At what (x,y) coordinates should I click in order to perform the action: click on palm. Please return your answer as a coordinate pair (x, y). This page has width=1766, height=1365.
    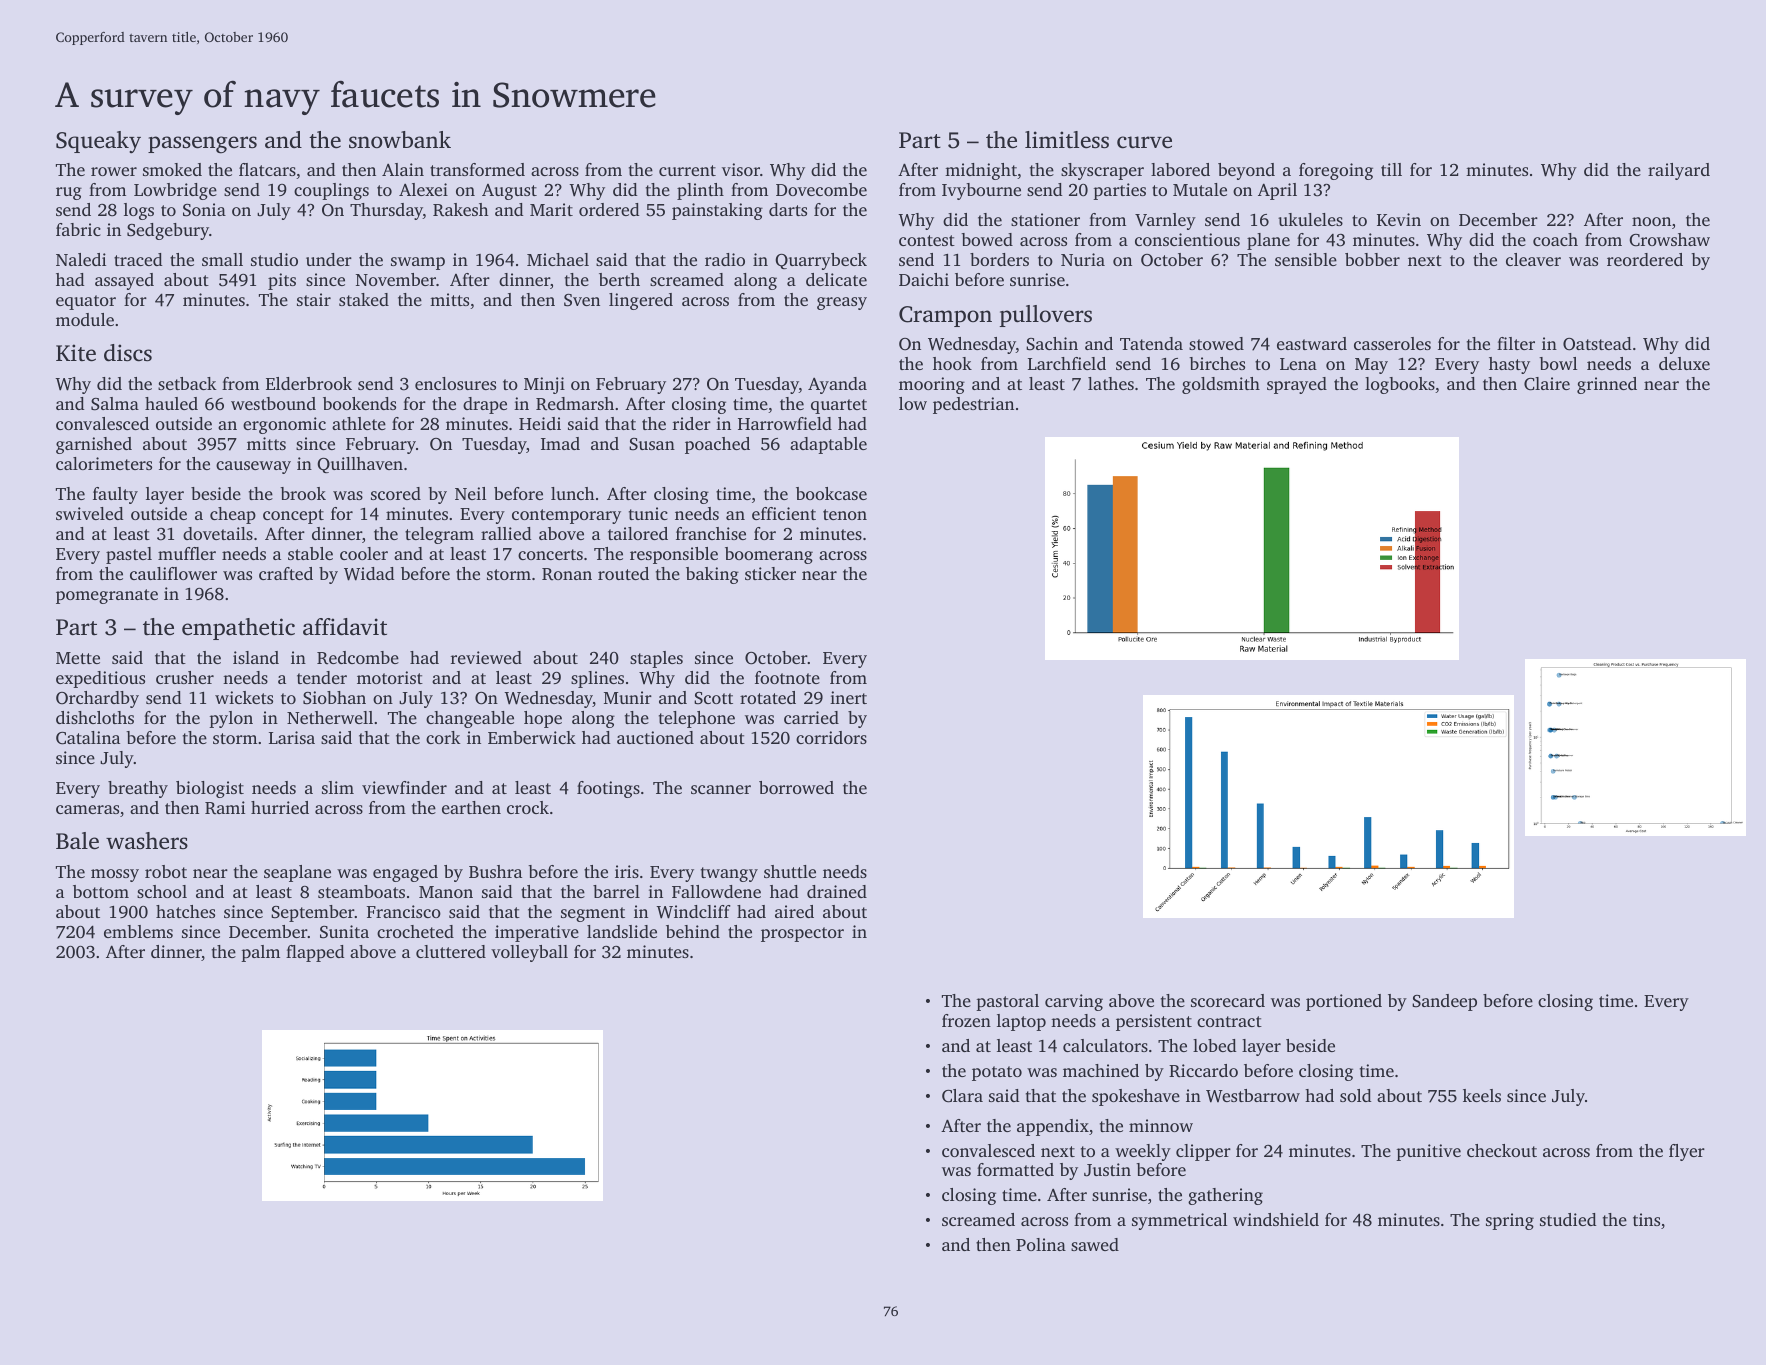
    Looking at the image, I should click on (260, 953).
